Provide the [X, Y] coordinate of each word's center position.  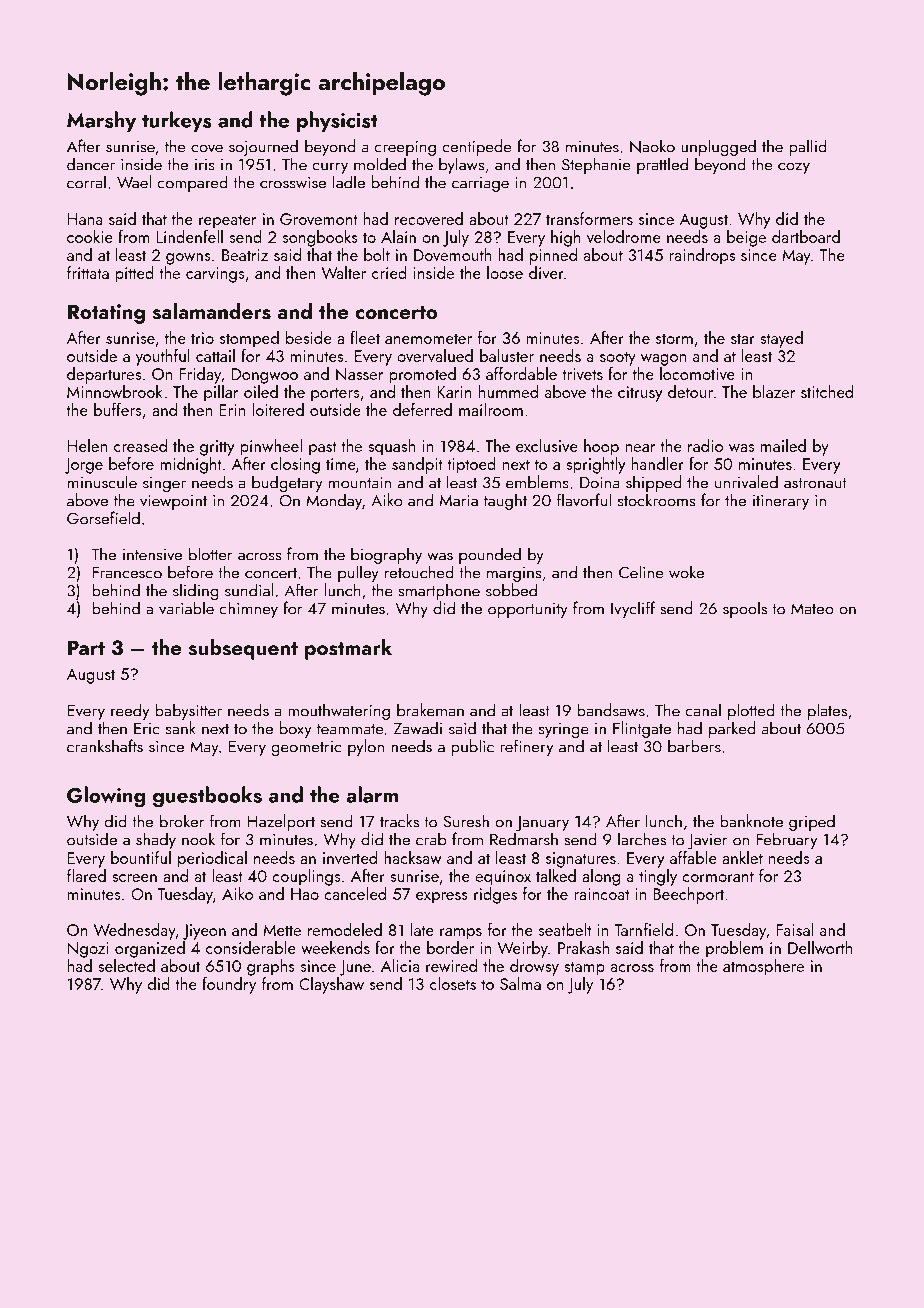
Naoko [652, 146]
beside [309, 337]
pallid [808, 147]
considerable [251, 947]
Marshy [101, 121]
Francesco [127, 572]
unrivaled [746, 482]
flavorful [584, 500]
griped [812, 822]
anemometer [428, 338]
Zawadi [417, 728]
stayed [781, 339]
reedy [130, 711]
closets [453, 983]
